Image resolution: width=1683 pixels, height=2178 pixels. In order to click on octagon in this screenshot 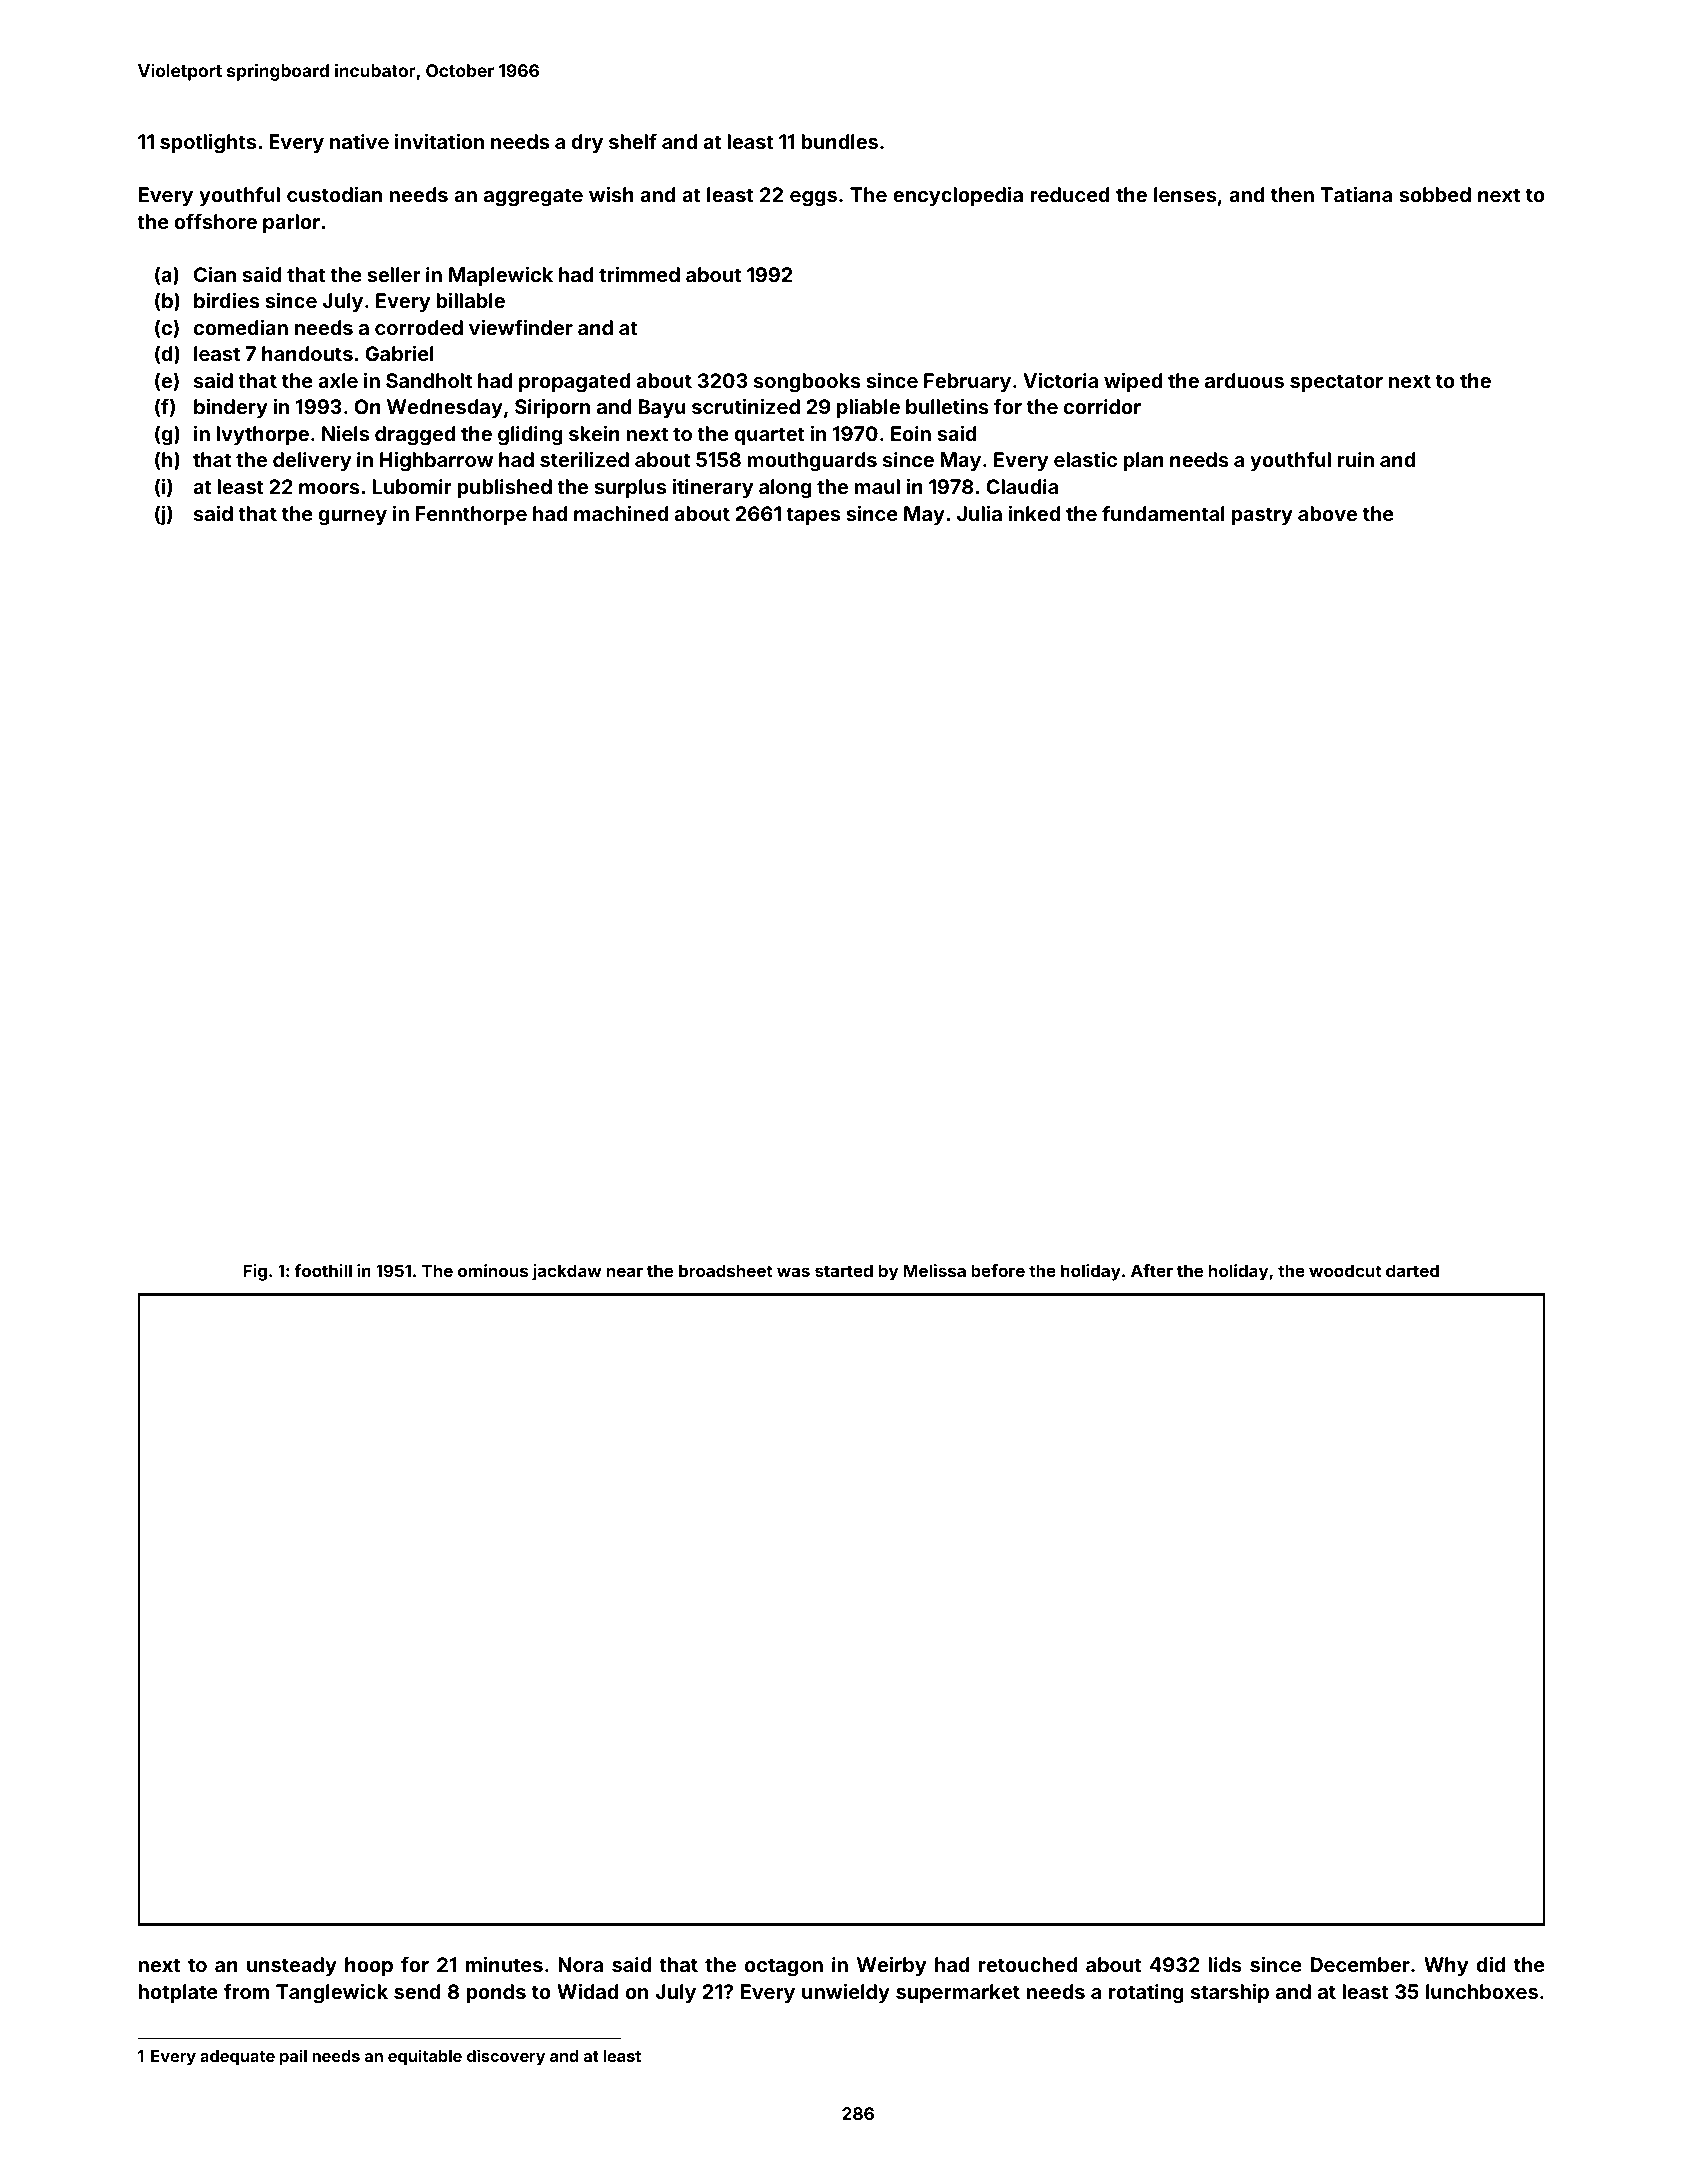, I will do `click(784, 1967)`.
